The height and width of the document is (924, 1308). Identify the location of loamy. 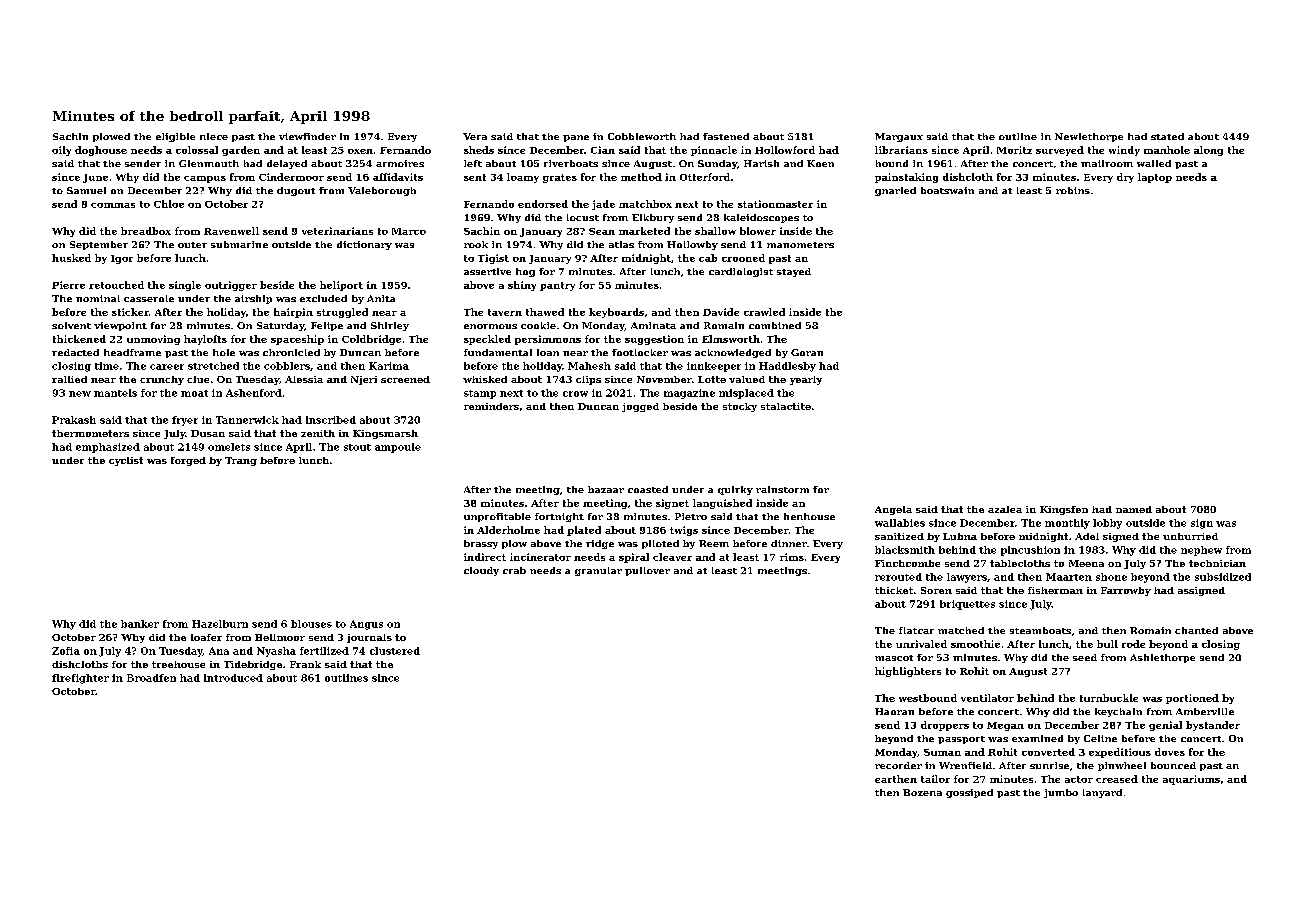
(523, 178).
